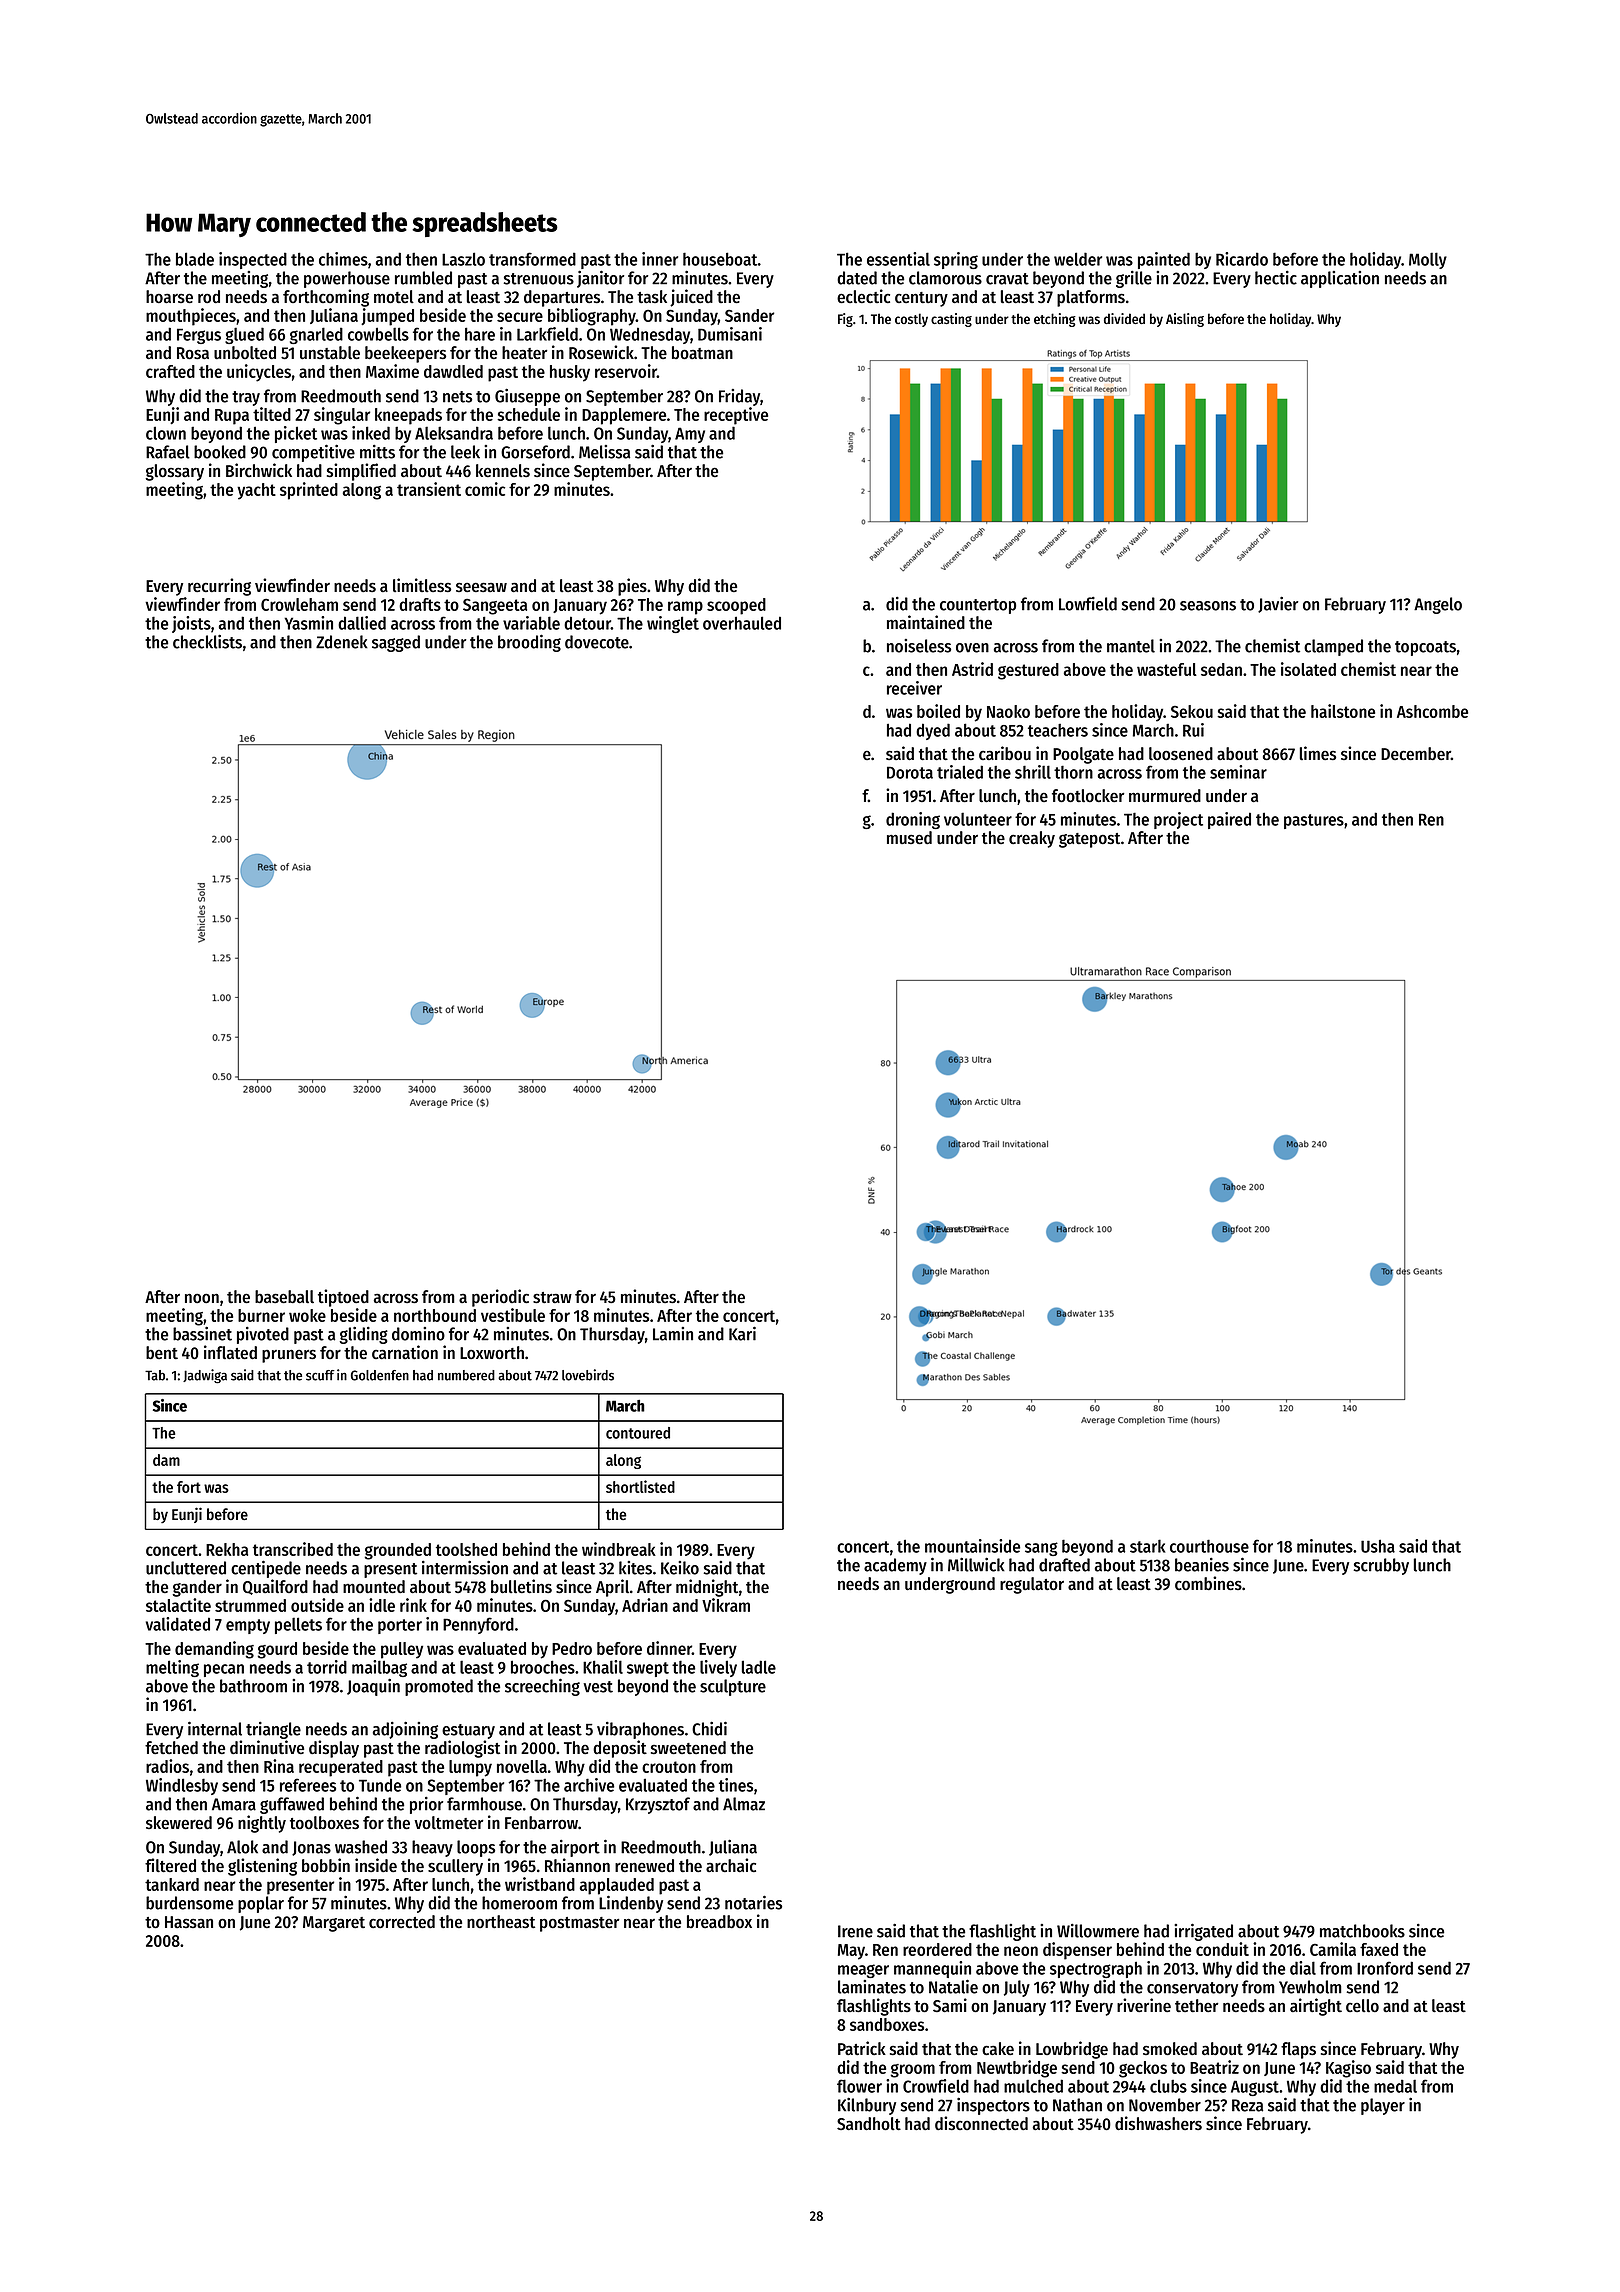 The width and height of the page is (1620, 2292). What do you see at coordinates (1381, 1566) in the page?
I see `scrubby` at bounding box center [1381, 1566].
